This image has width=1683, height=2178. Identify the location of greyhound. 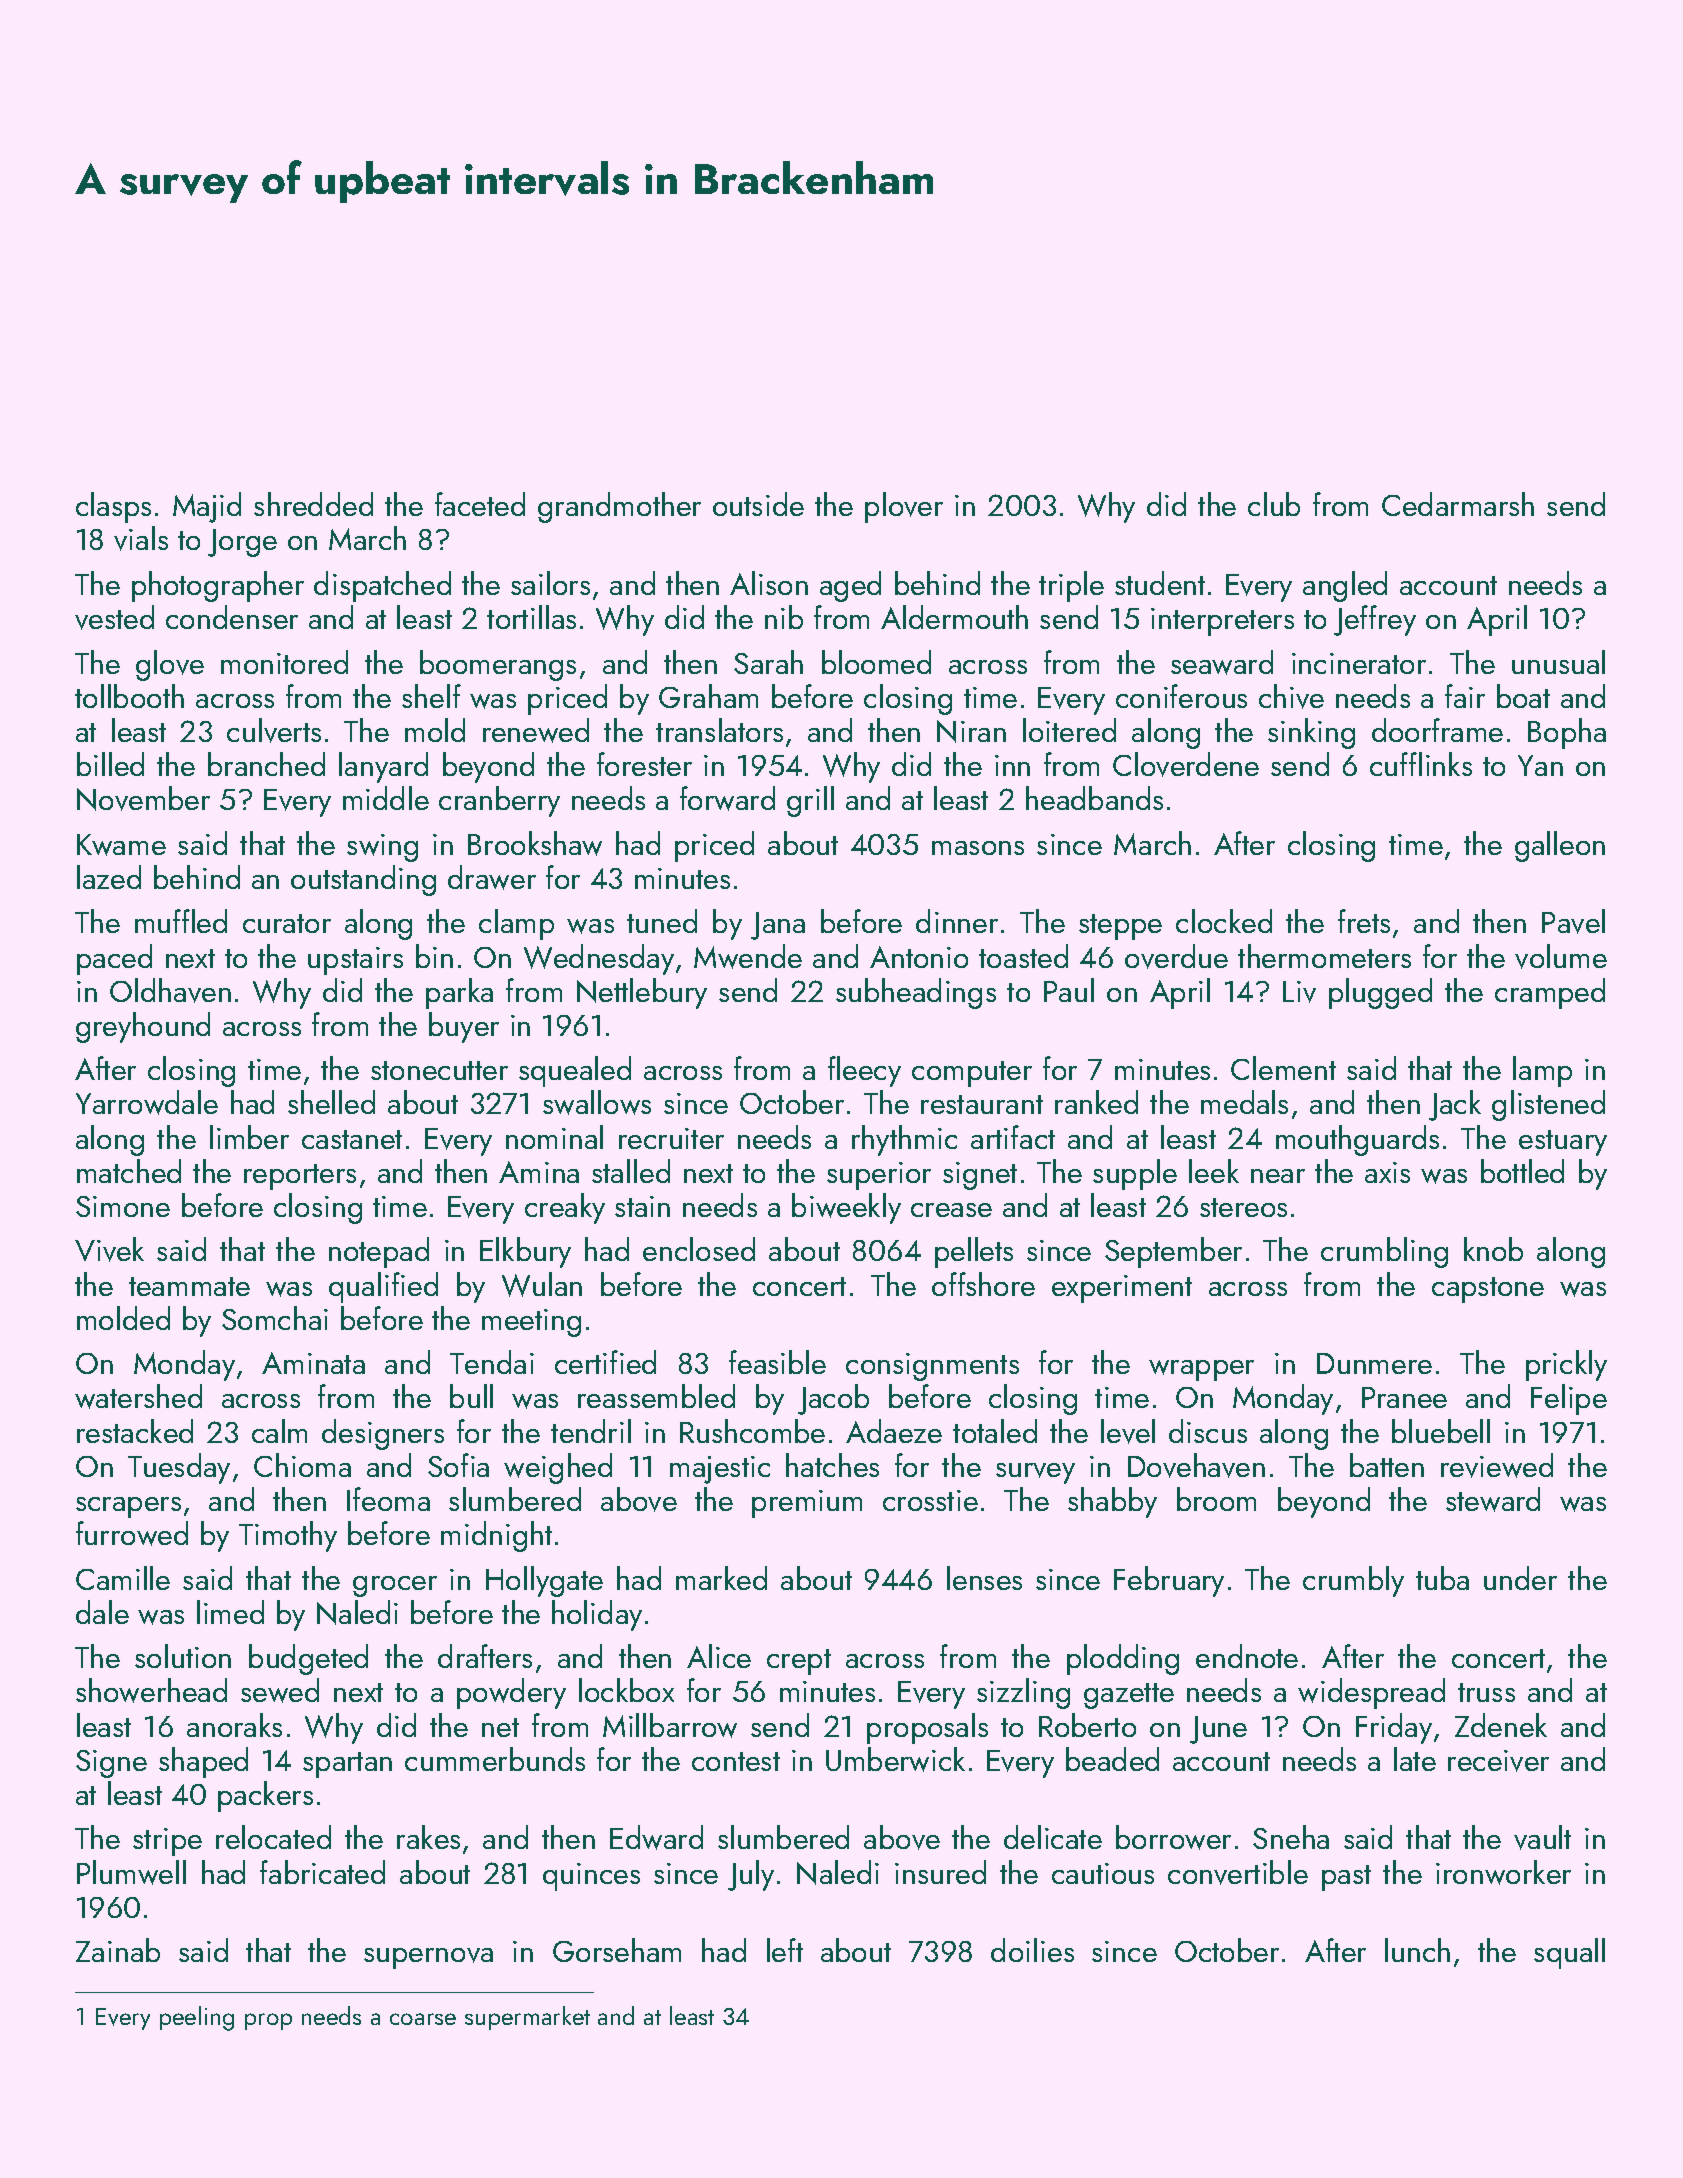
(143, 1027).
